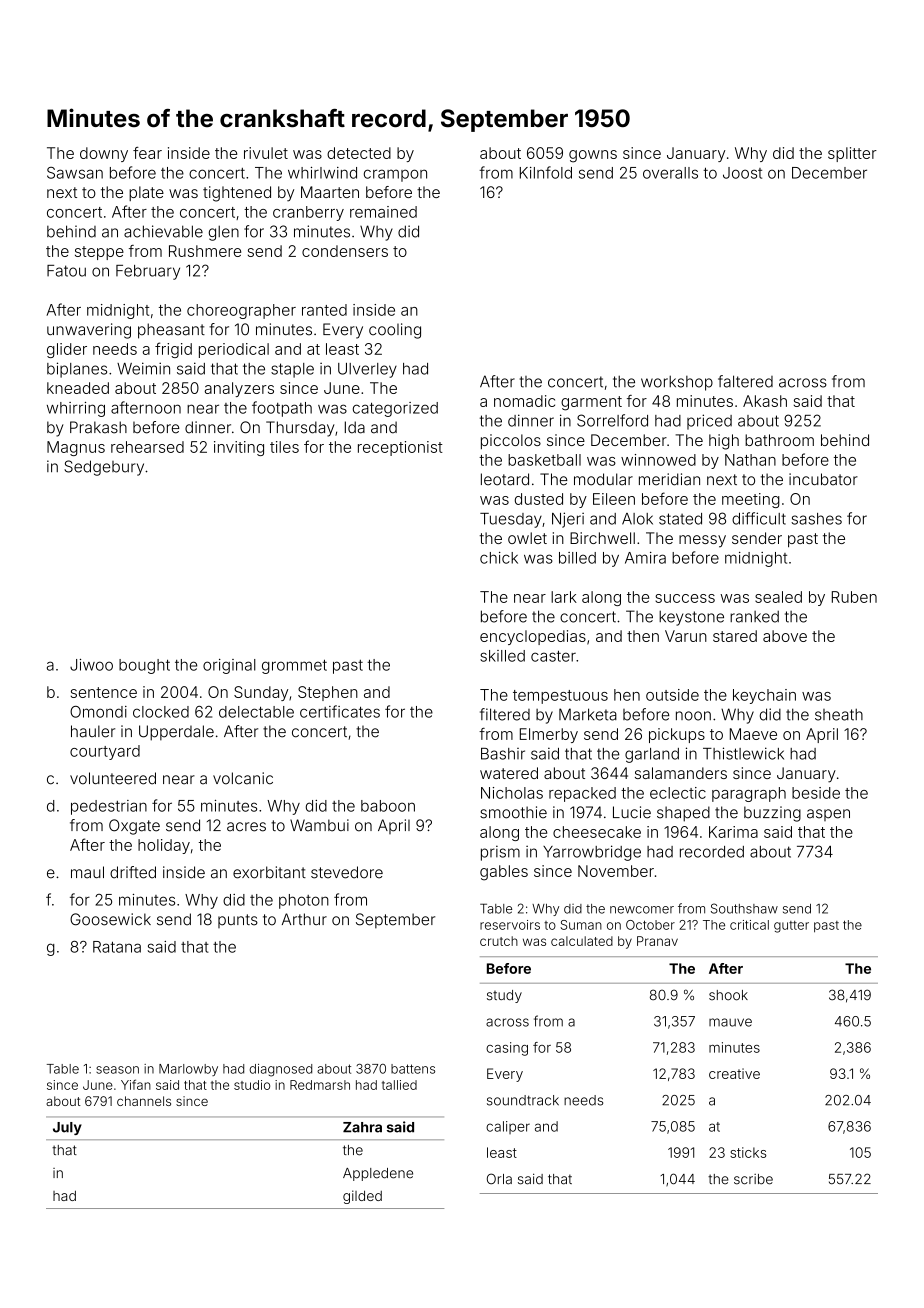  I want to click on downy, so click(104, 154).
